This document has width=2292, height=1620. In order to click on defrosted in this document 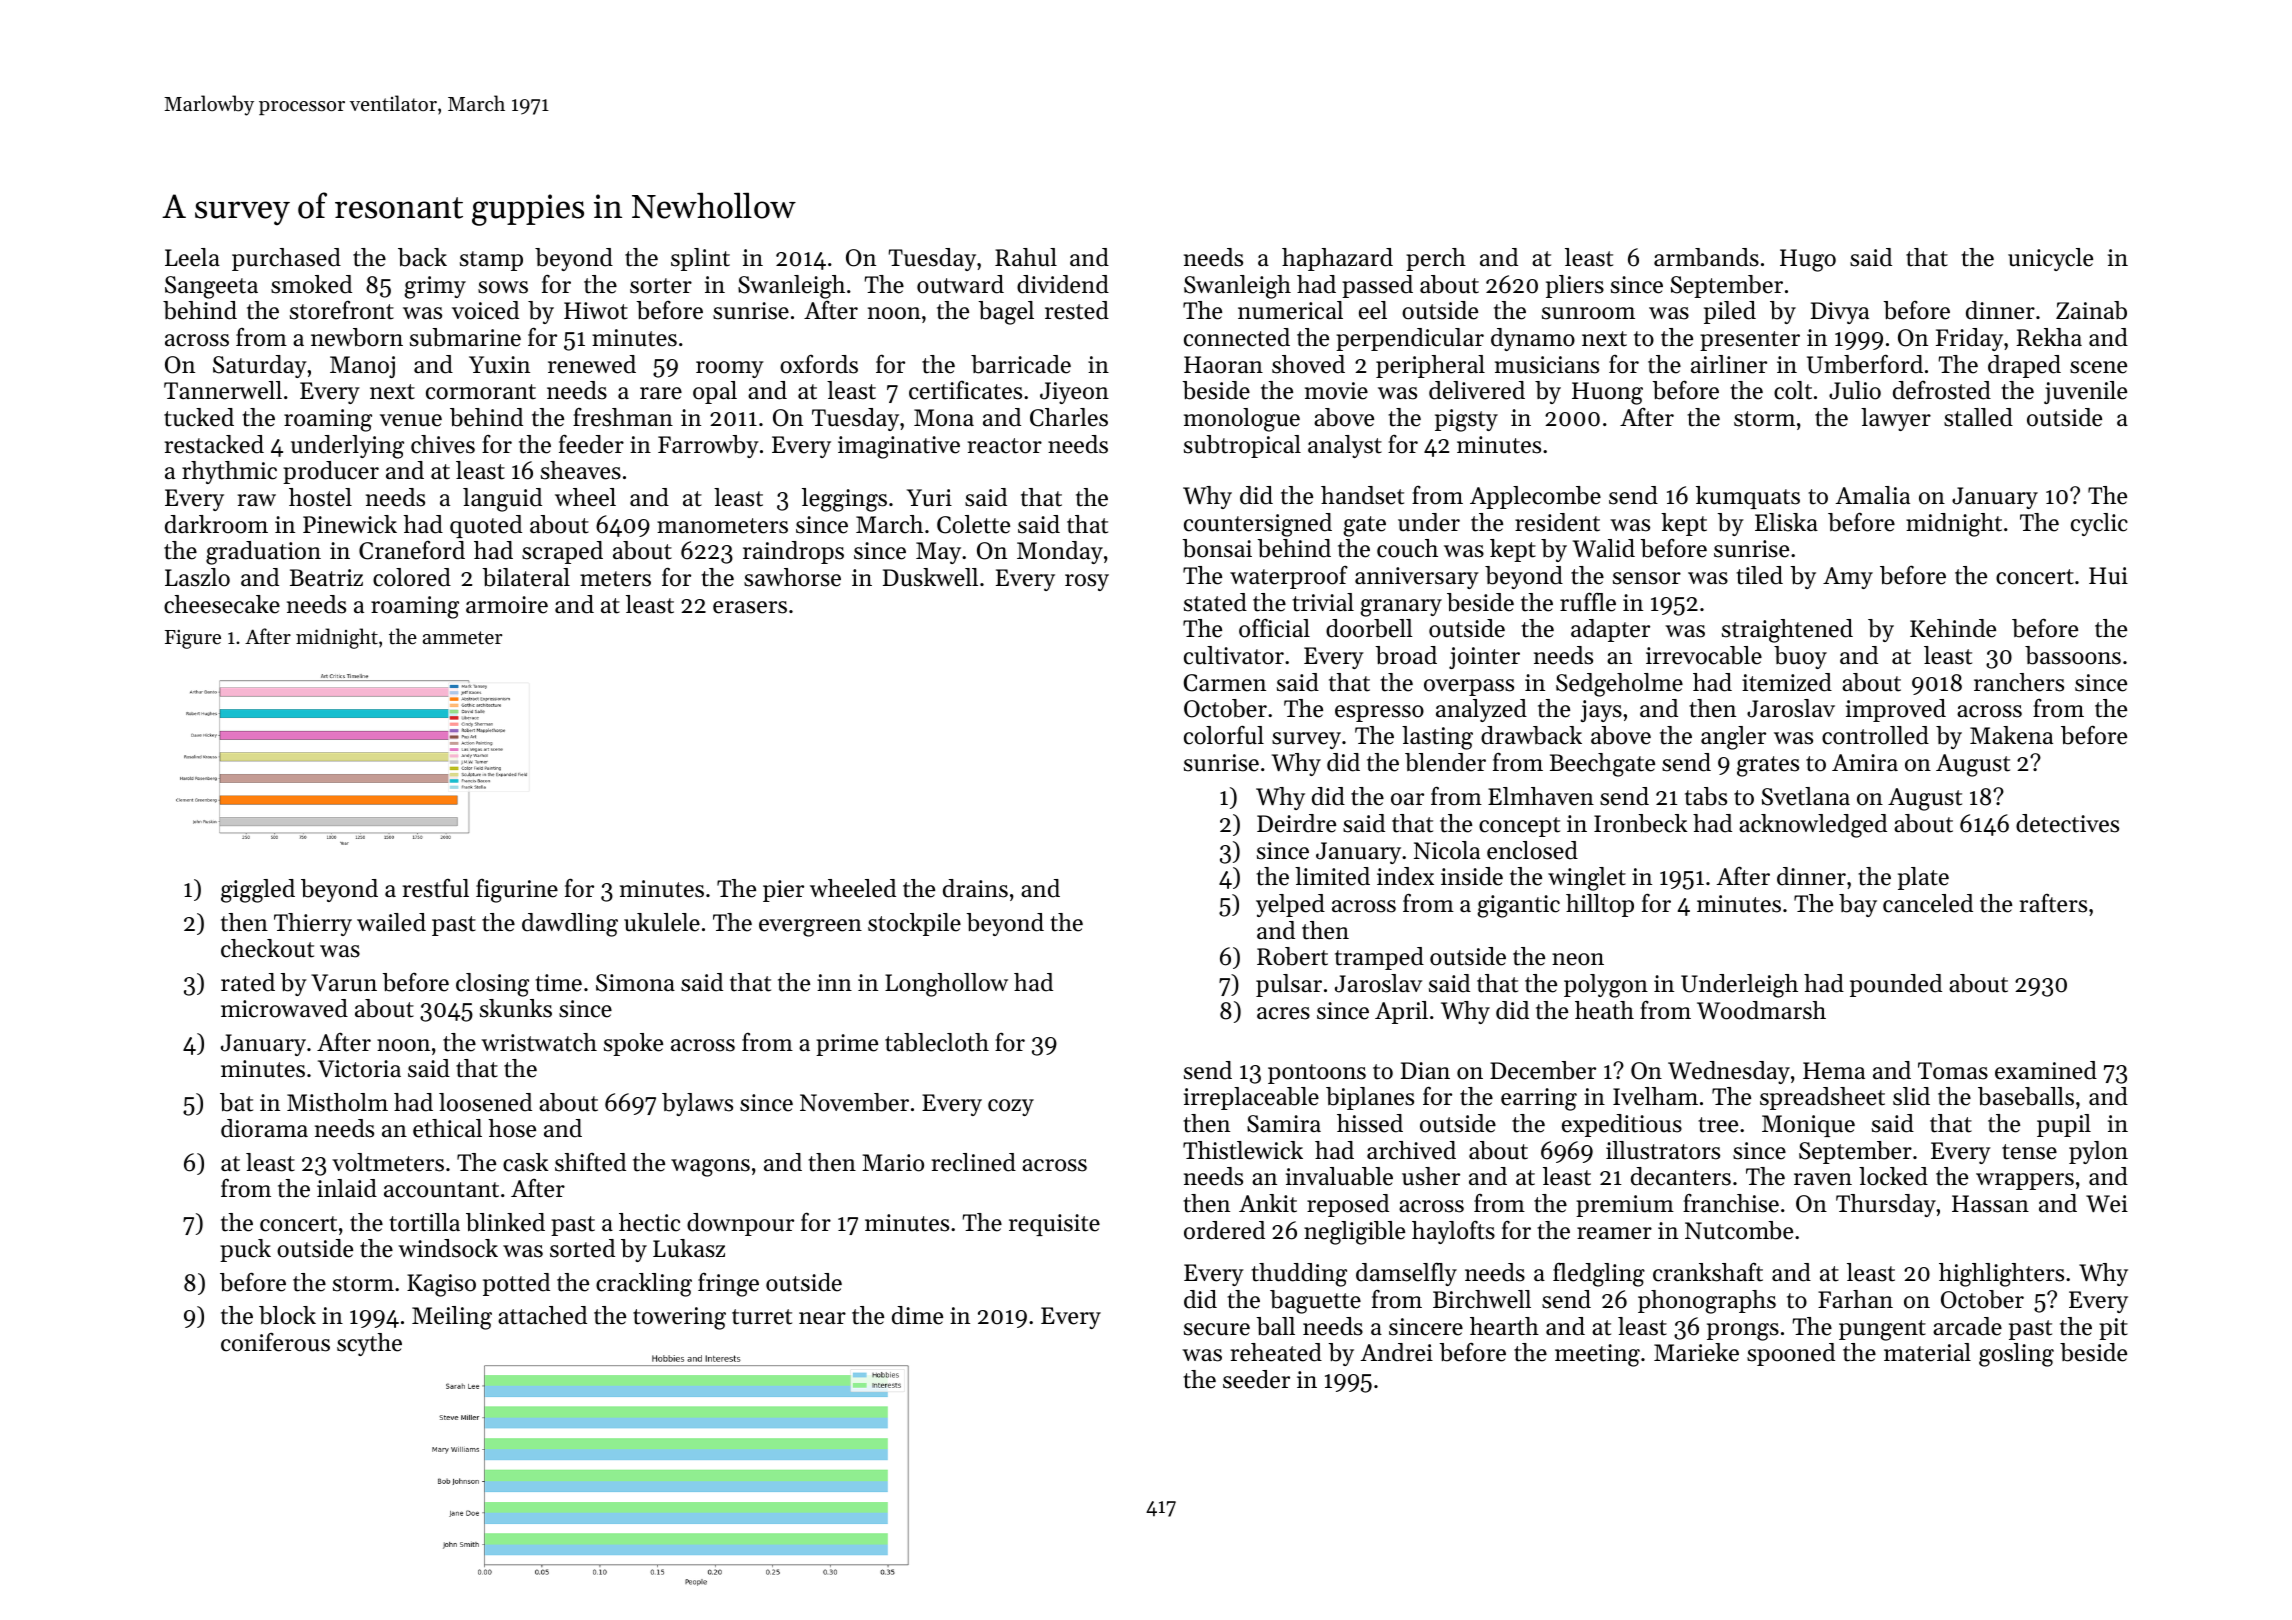, I will do `click(1942, 390)`.
